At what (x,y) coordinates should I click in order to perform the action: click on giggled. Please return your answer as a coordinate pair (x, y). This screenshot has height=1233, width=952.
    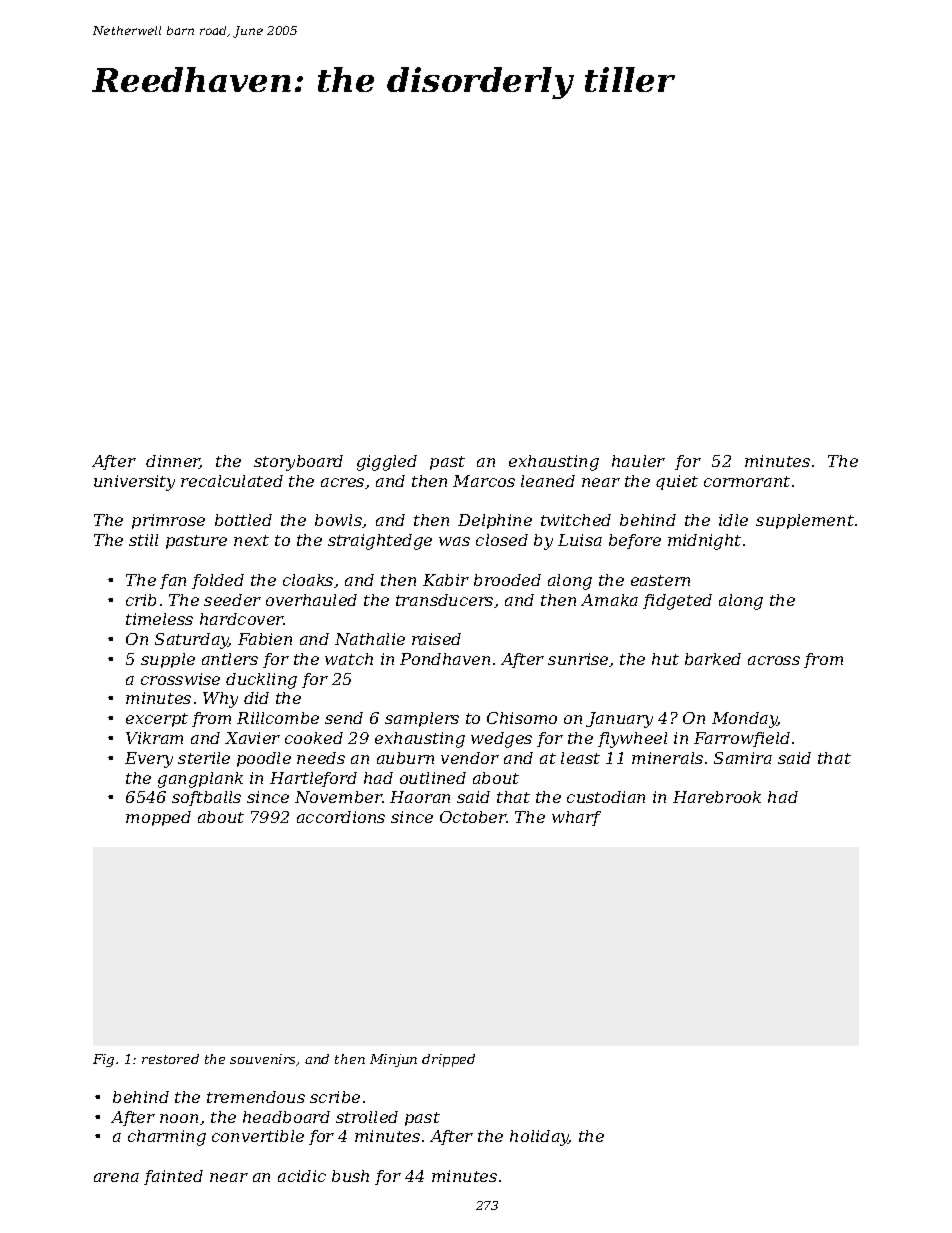
    Looking at the image, I should click on (387, 463).
